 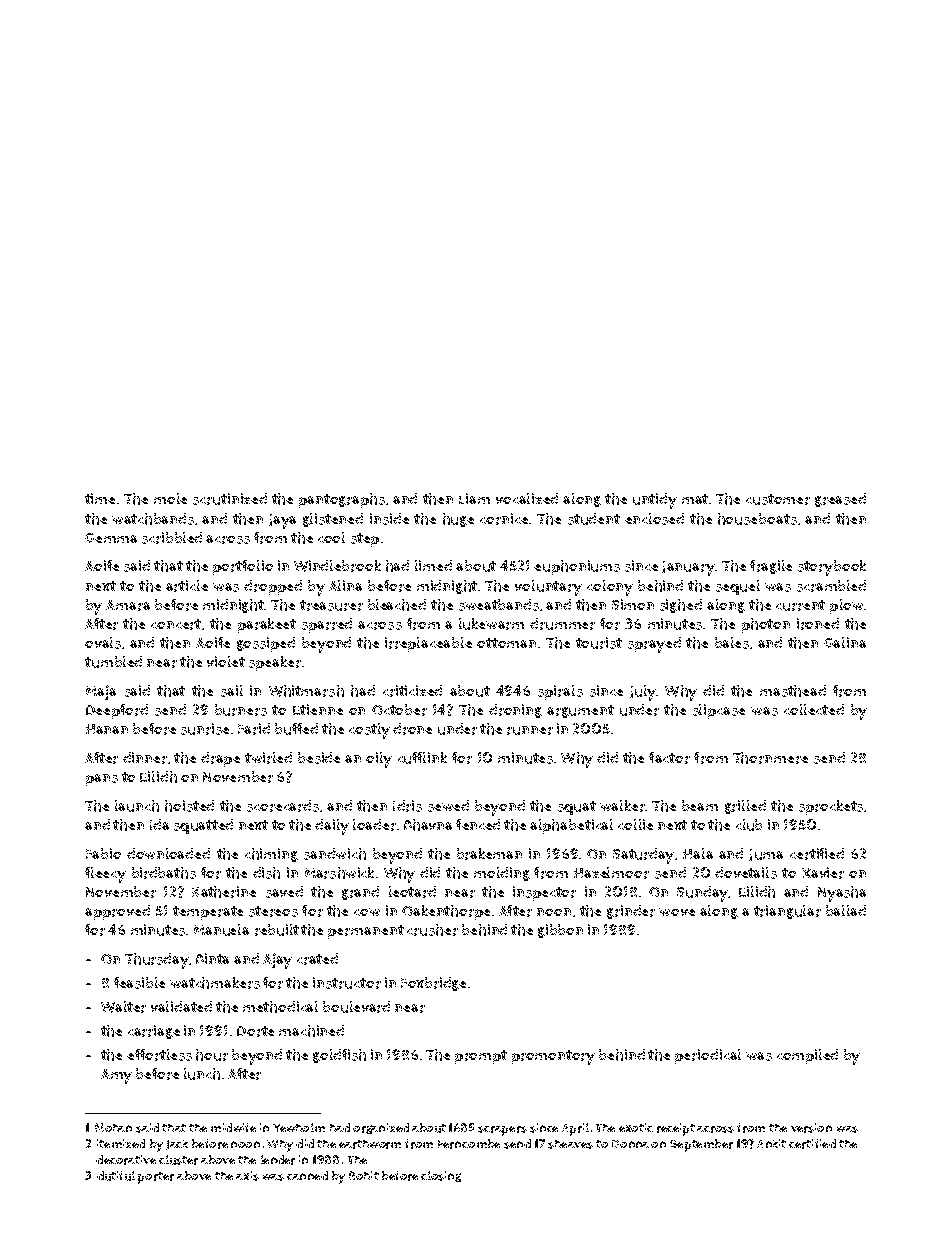 What do you see at coordinates (230, 499) in the screenshot?
I see `scrutinized` at bounding box center [230, 499].
